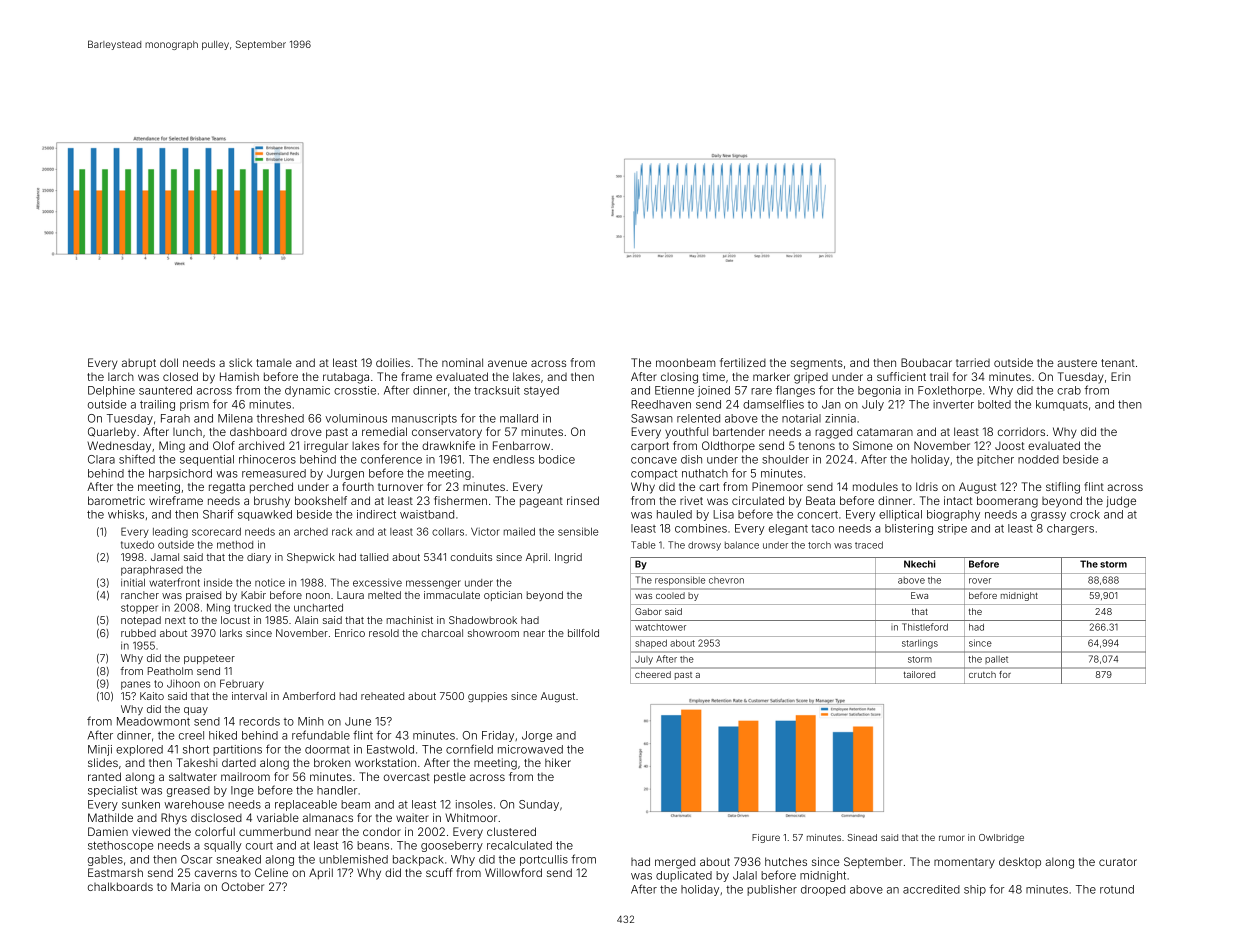 Image resolution: width=1233 pixels, height=952 pixels. Describe the element at coordinates (919, 595) in the image. I see `Ewa` at that location.
